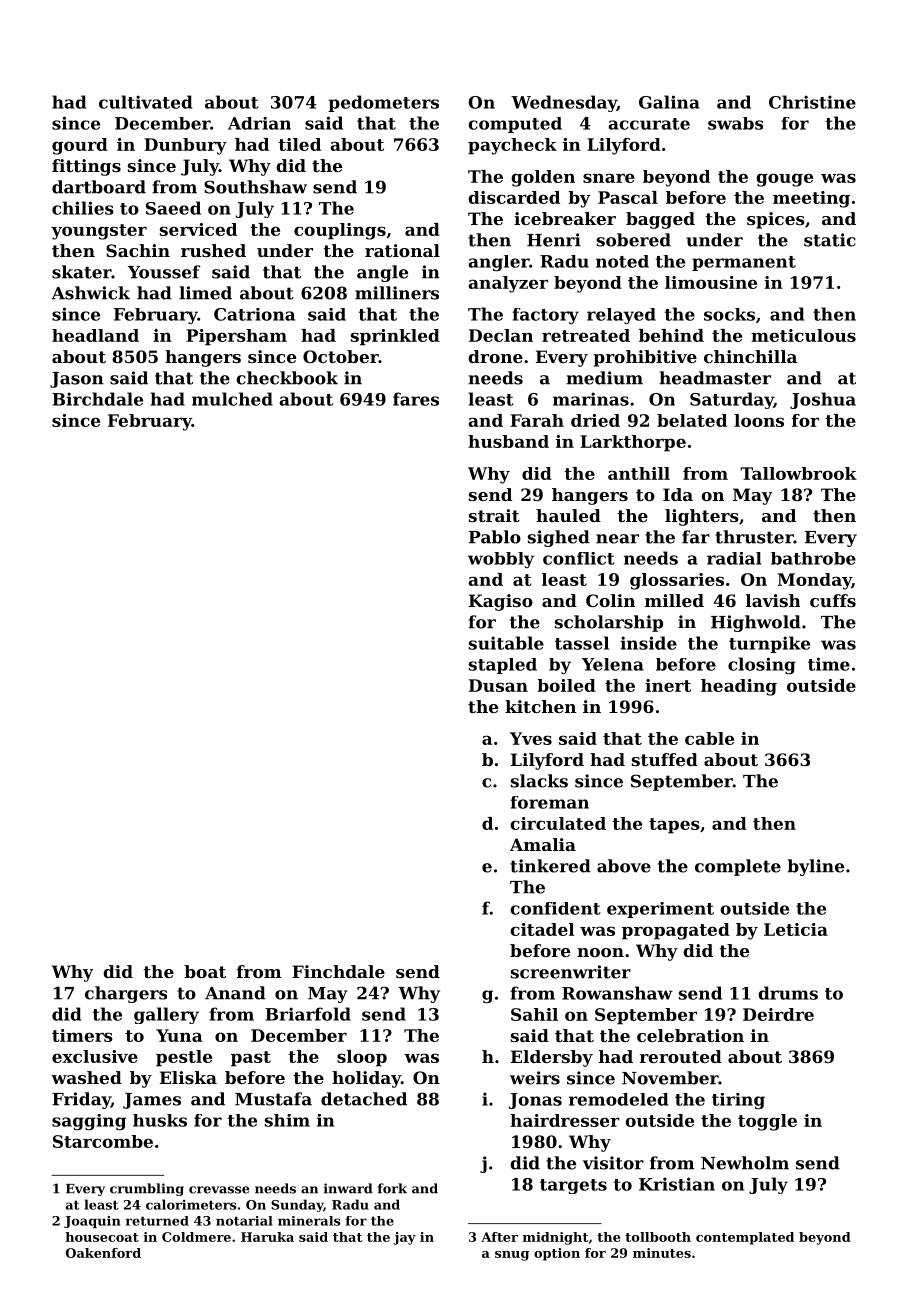  What do you see at coordinates (709, 738) in the screenshot?
I see `cable` at bounding box center [709, 738].
